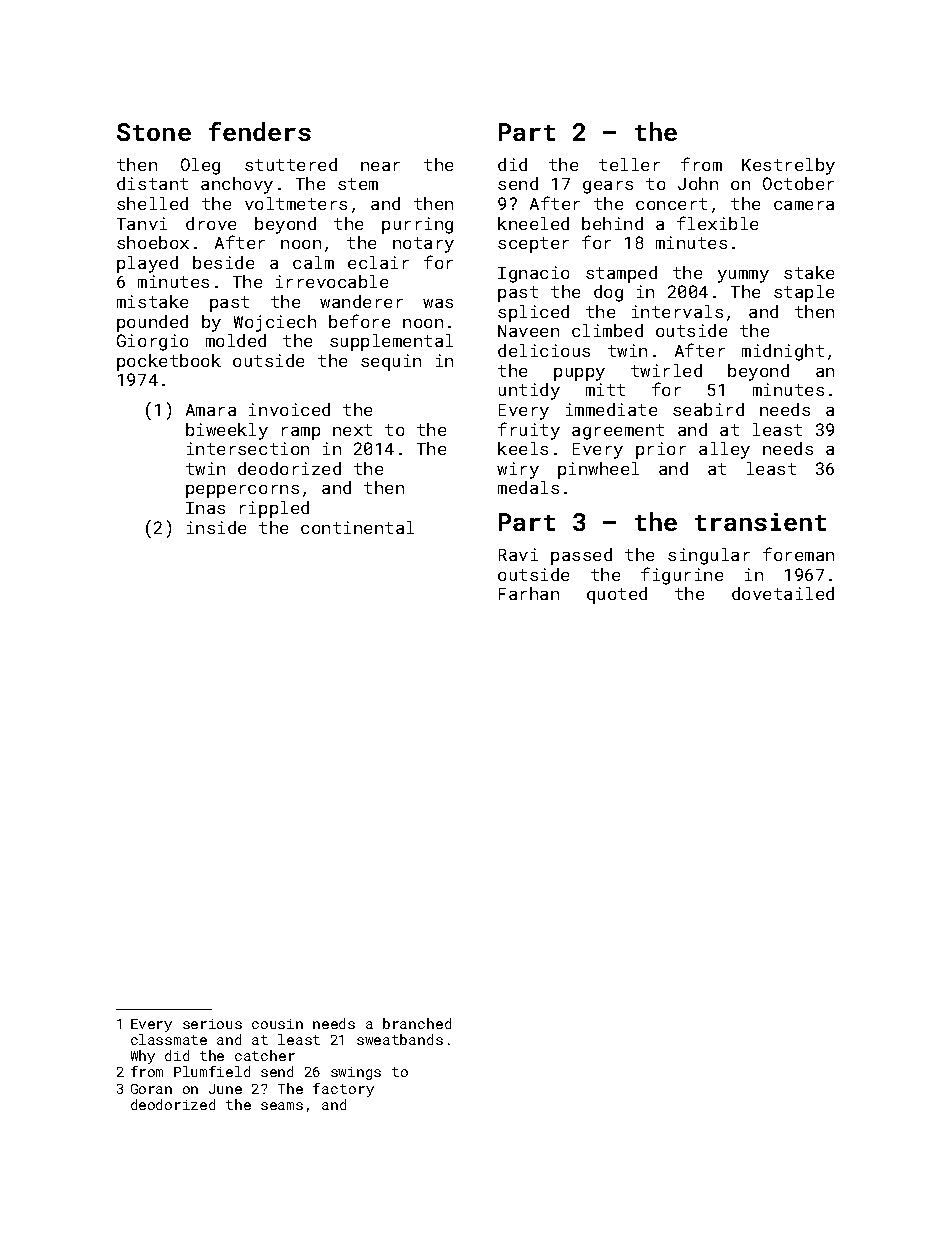 The height and width of the image is (1233, 952). Describe the element at coordinates (260, 131) in the image. I see `fenders` at that location.
